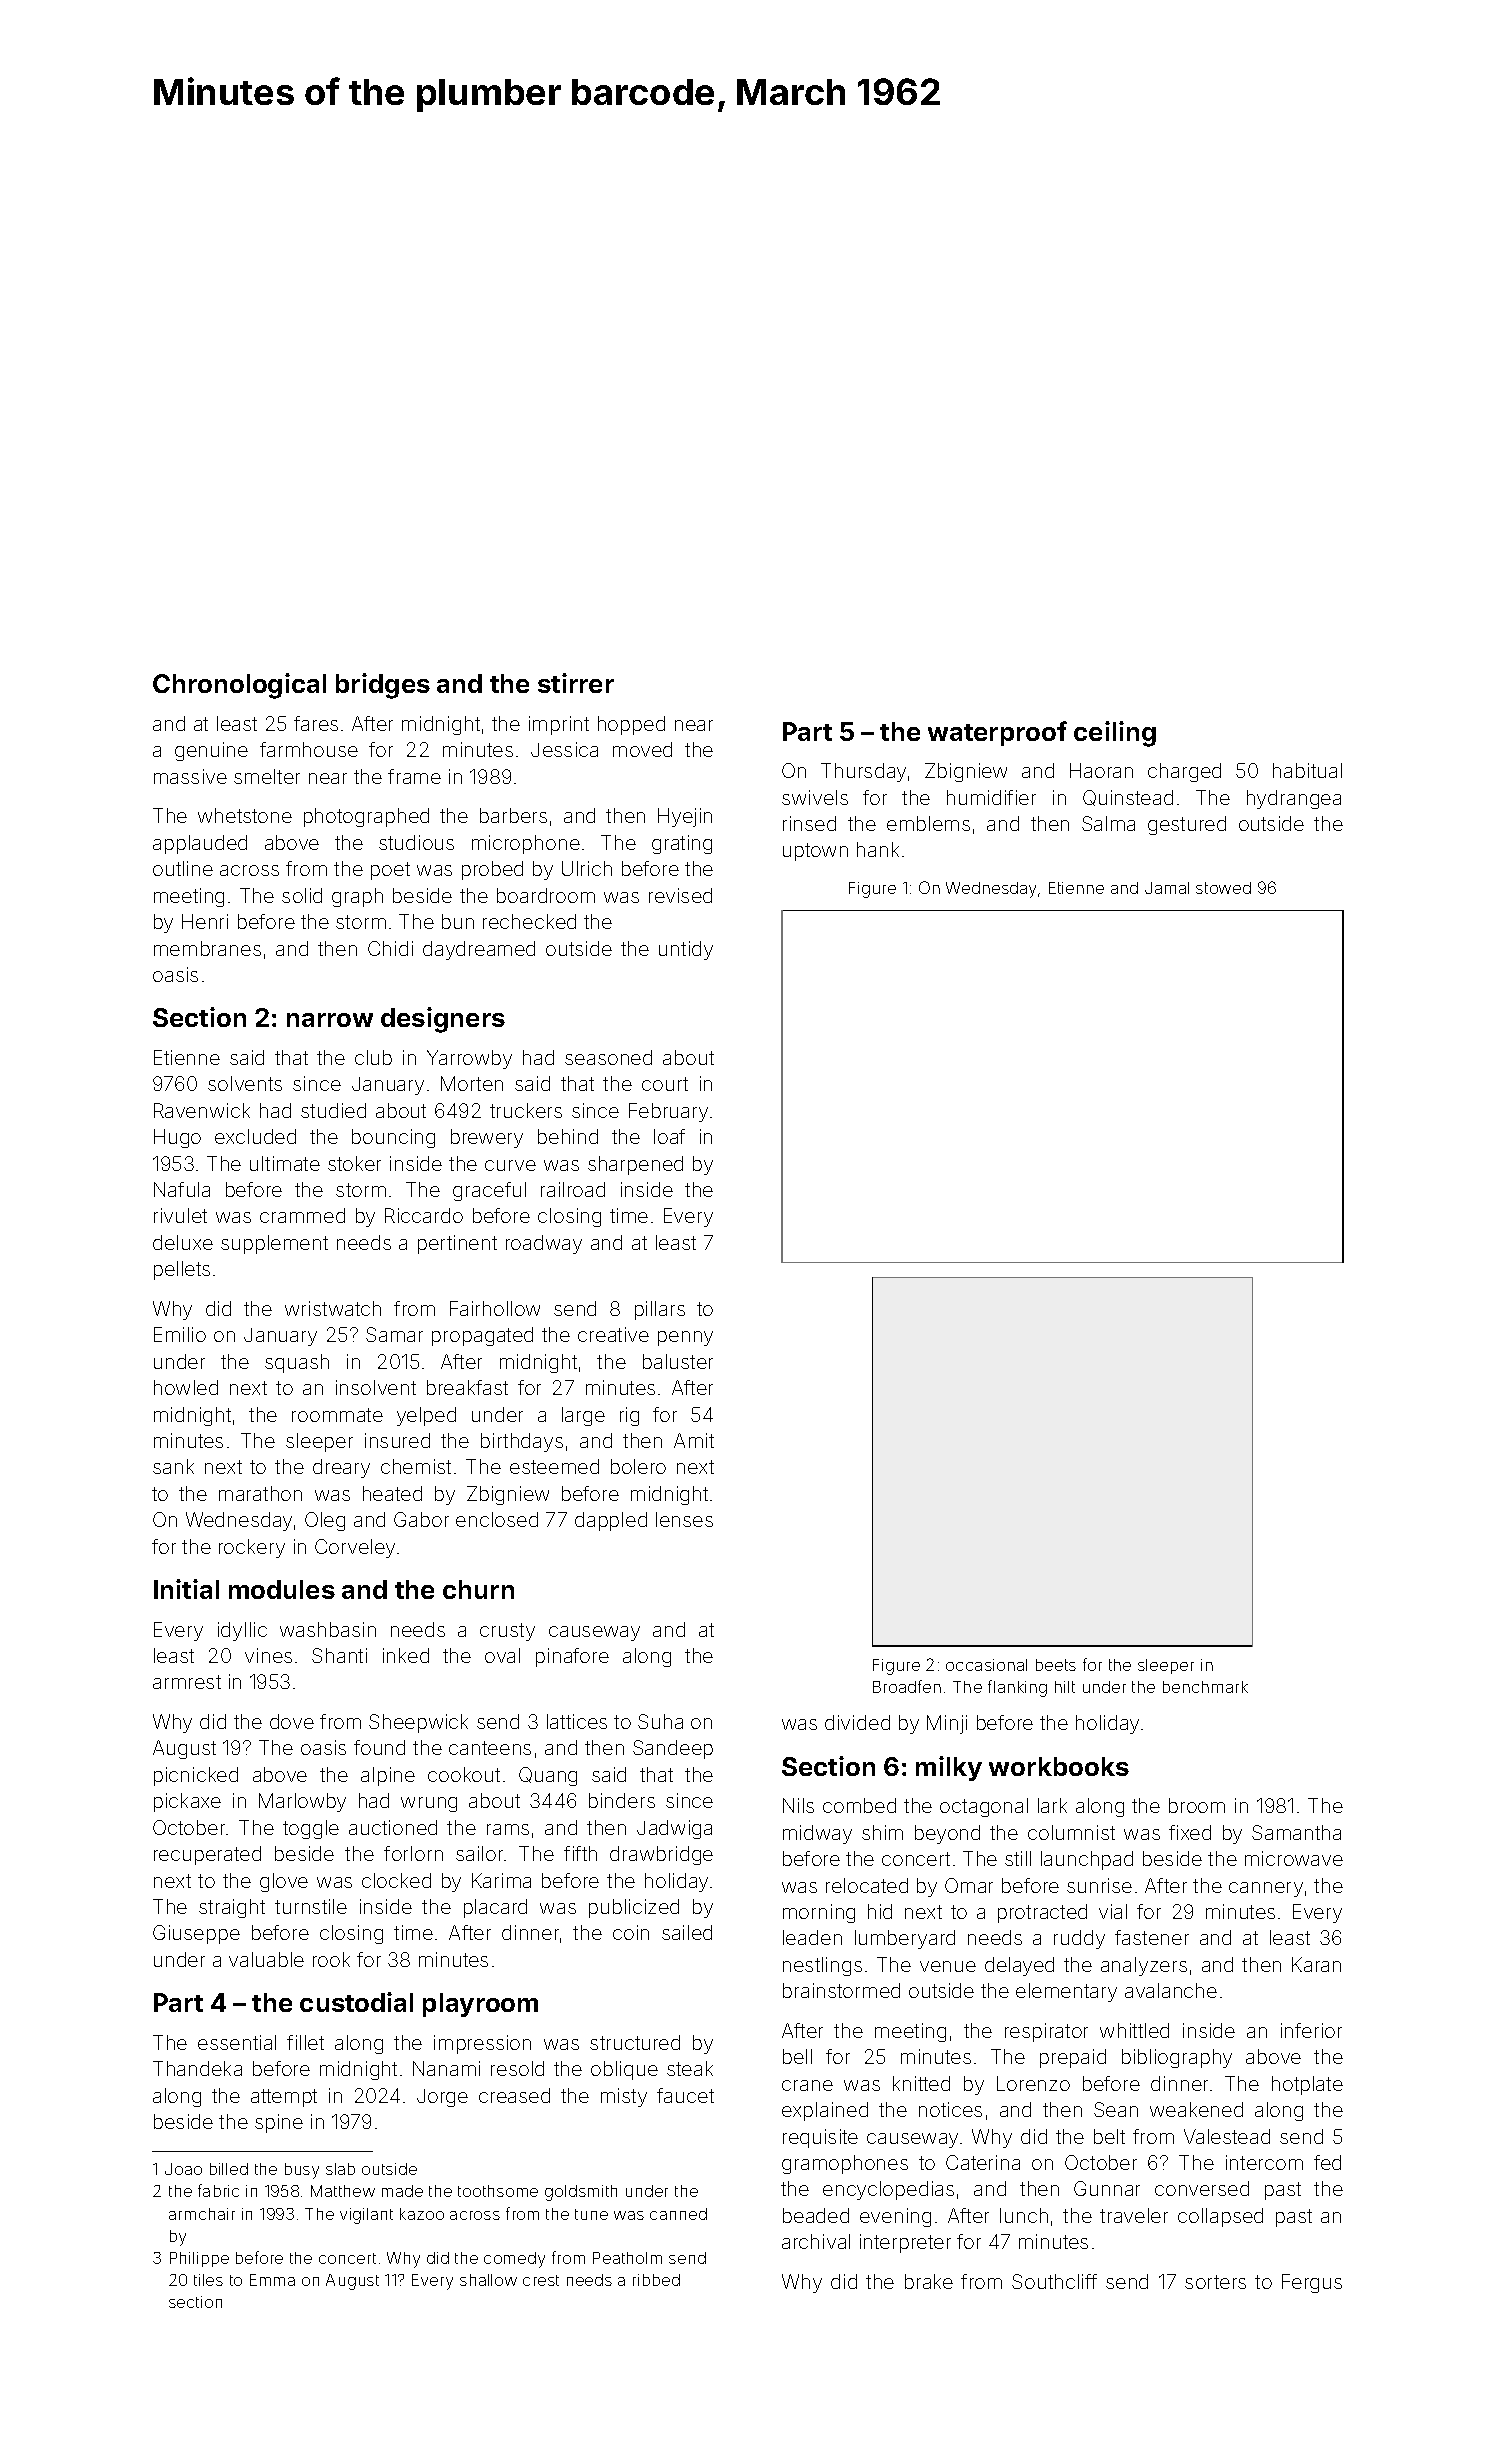 This document has width=1496, height=2464. What do you see at coordinates (337, 1415) in the document?
I see `roommate` at bounding box center [337, 1415].
